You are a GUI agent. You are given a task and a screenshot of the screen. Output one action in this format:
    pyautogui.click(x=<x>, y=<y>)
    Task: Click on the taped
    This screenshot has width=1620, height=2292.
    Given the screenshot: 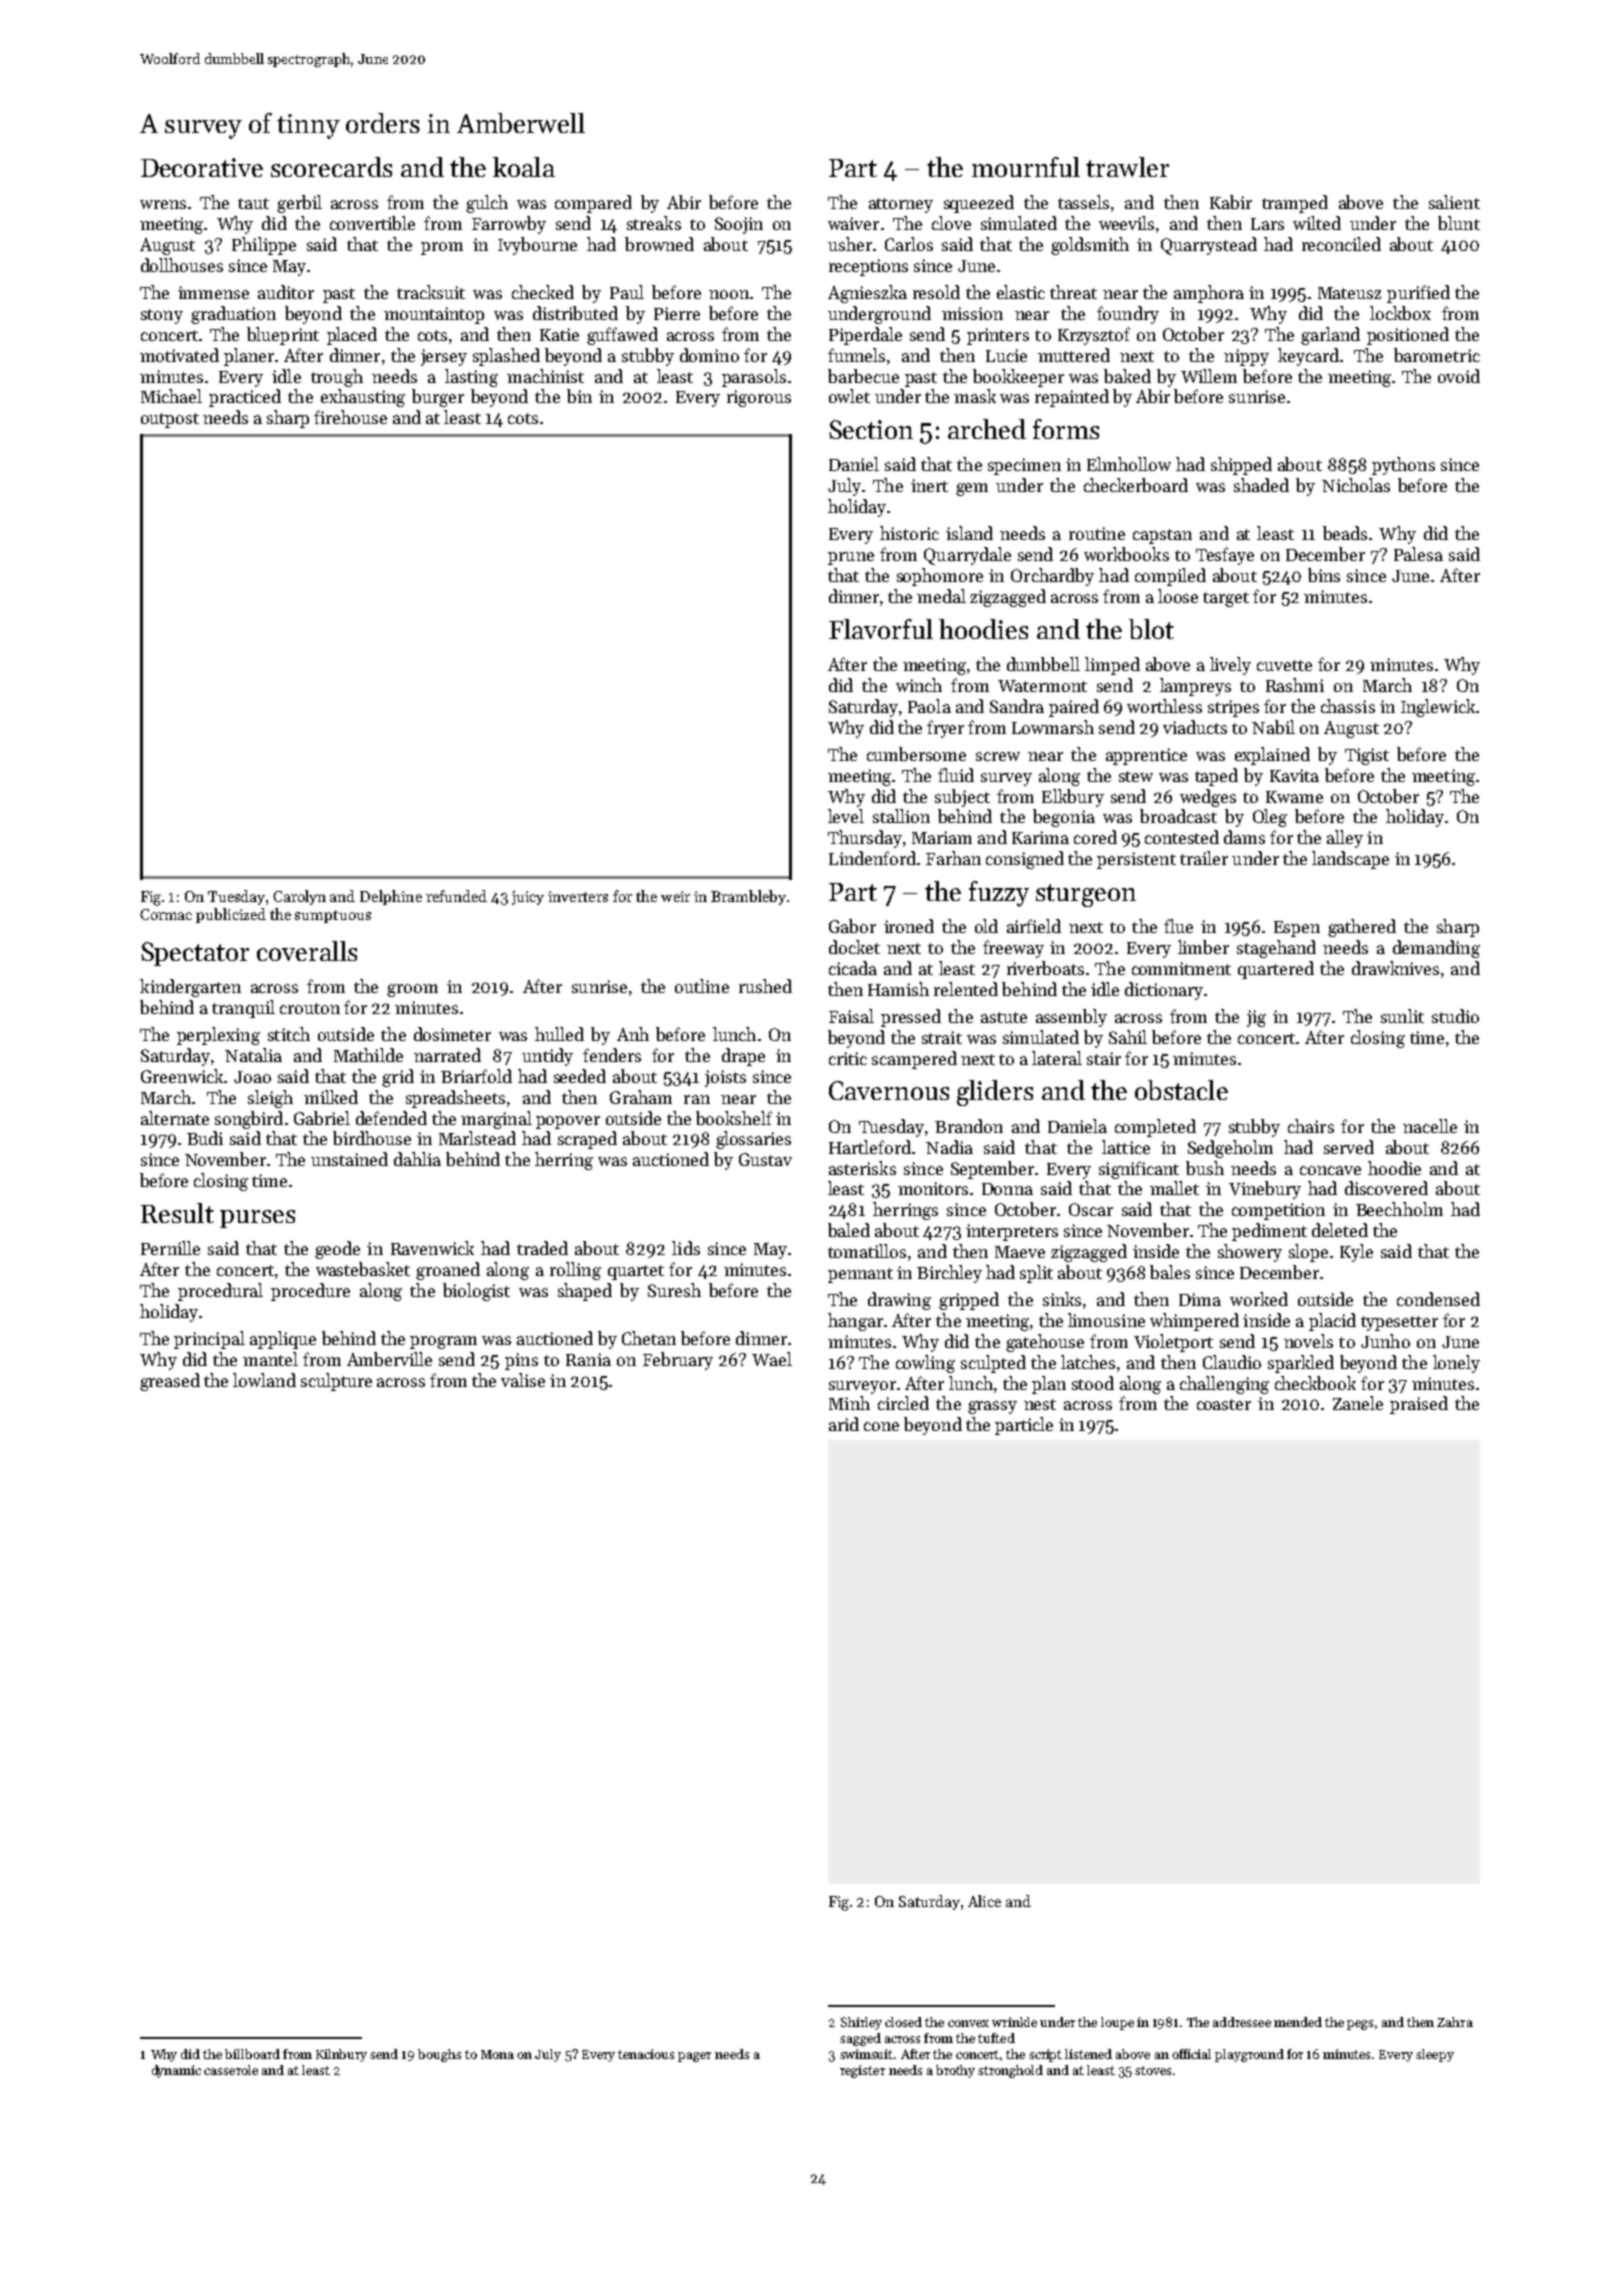 What is the action you would take?
    pyautogui.click(x=1216, y=777)
